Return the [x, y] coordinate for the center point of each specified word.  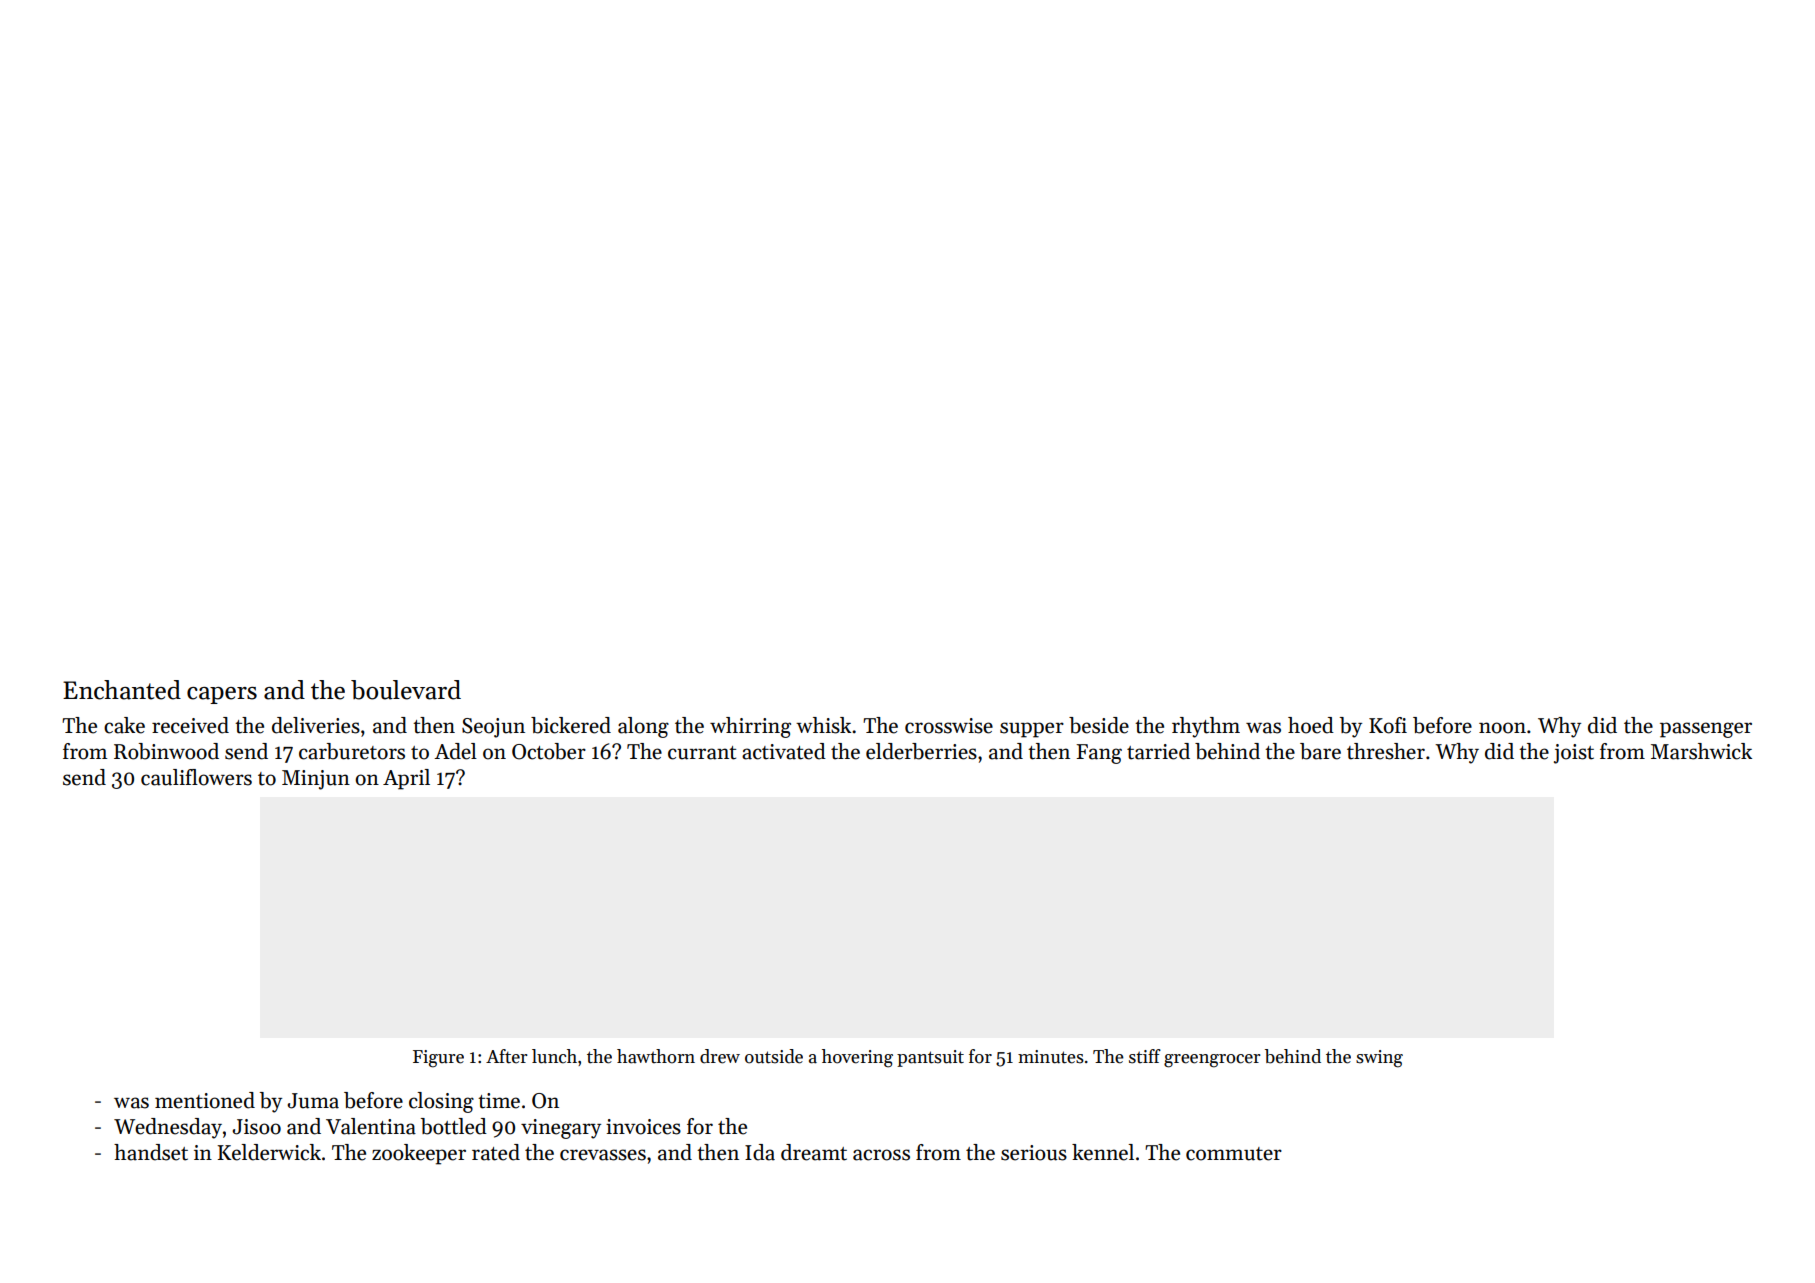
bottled [454, 1126]
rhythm [1206, 727]
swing [1379, 1059]
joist [1574, 754]
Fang [1099, 754]
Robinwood [166, 751]
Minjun [316, 780]
